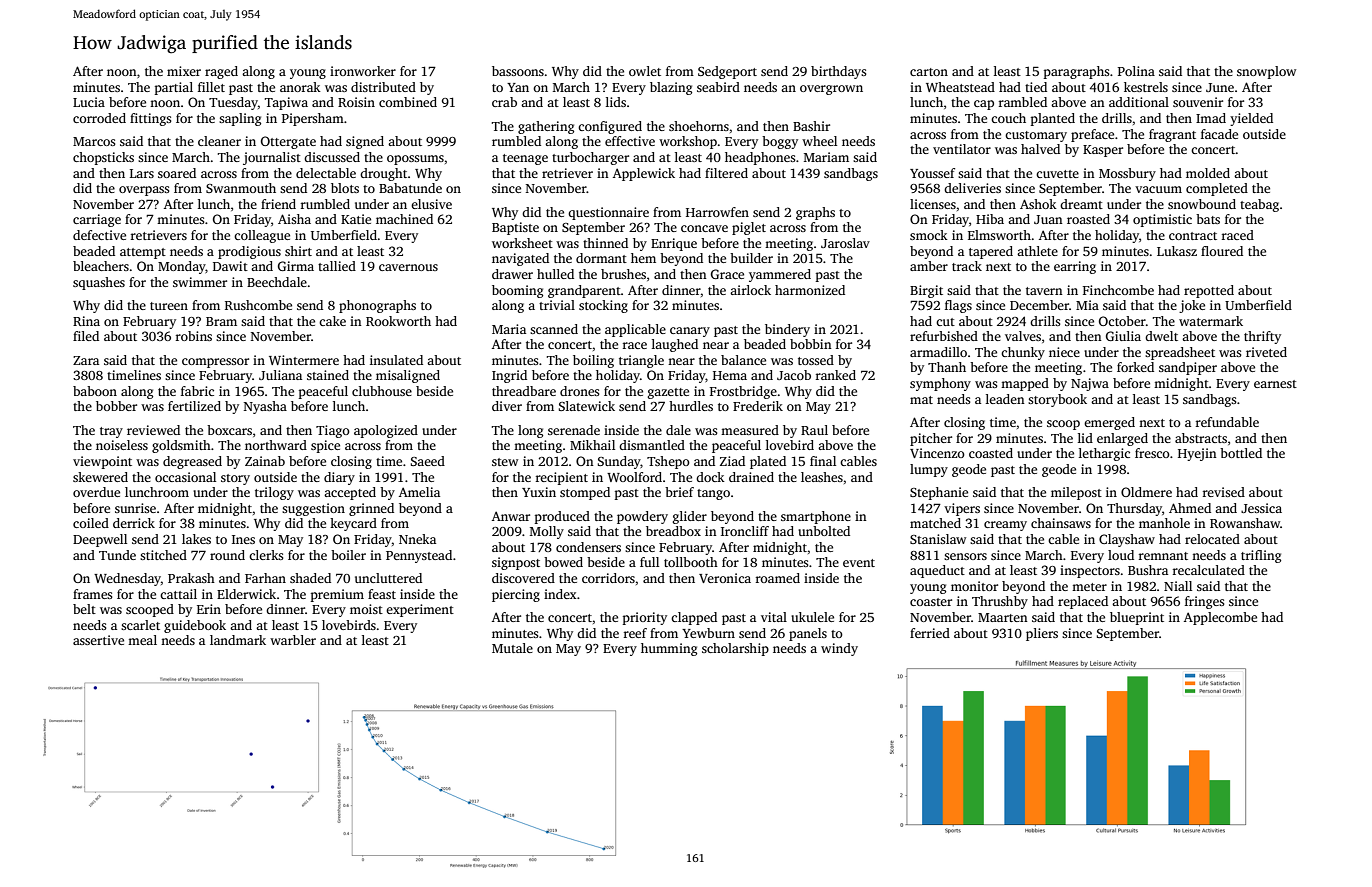 Image resolution: width=1372 pixels, height=887 pixels. Describe the element at coordinates (428, 461) in the page. I see `Saeed` at that location.
